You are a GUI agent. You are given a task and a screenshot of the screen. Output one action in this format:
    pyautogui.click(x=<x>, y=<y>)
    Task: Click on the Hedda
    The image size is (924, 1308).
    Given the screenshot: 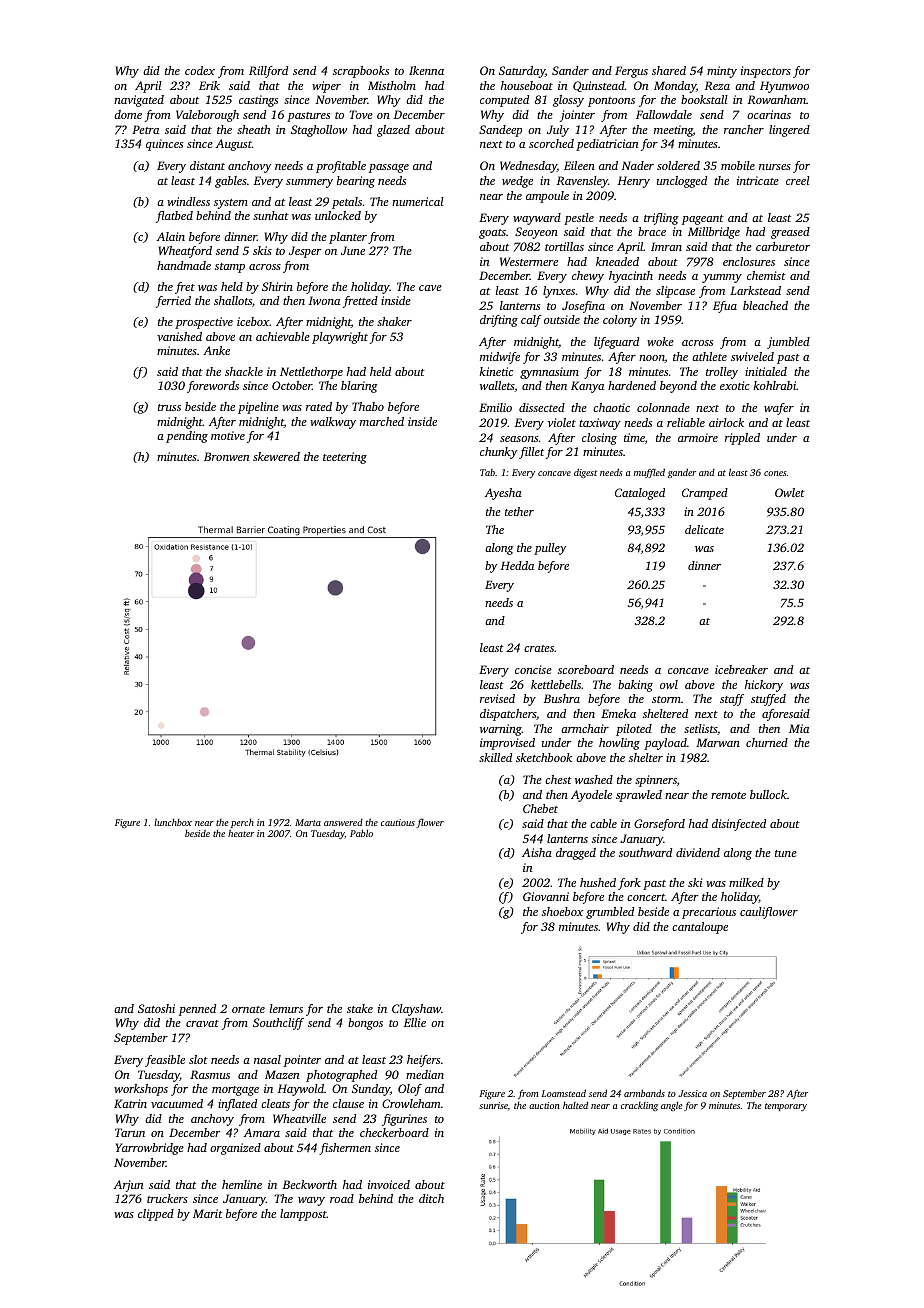 What is the action you would take?
    pyautogui.click(x=517, y=565)
